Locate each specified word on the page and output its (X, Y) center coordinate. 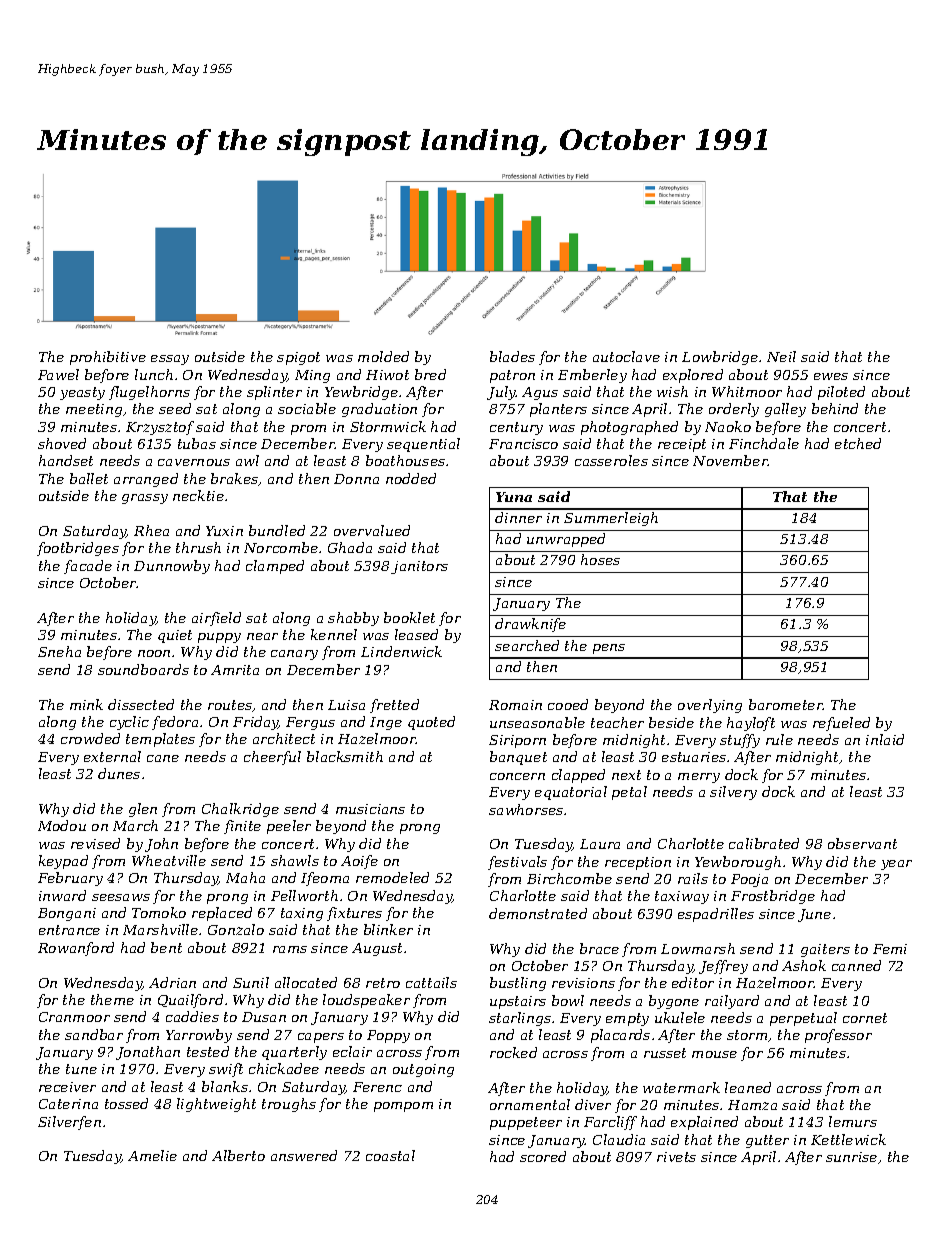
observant (862, 843)
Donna (356, 479)
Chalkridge (240, 810)
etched (858, 443)
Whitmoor (747, 391)
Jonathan (148, 1053)
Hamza (752, 1105)
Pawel (58, 374)
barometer (786, 704)
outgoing (423, 1070)
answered (304, 1155)
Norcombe (281, 547)
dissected (141, 704)
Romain (515, 705)
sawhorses (526, 809)
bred (430, 374)
